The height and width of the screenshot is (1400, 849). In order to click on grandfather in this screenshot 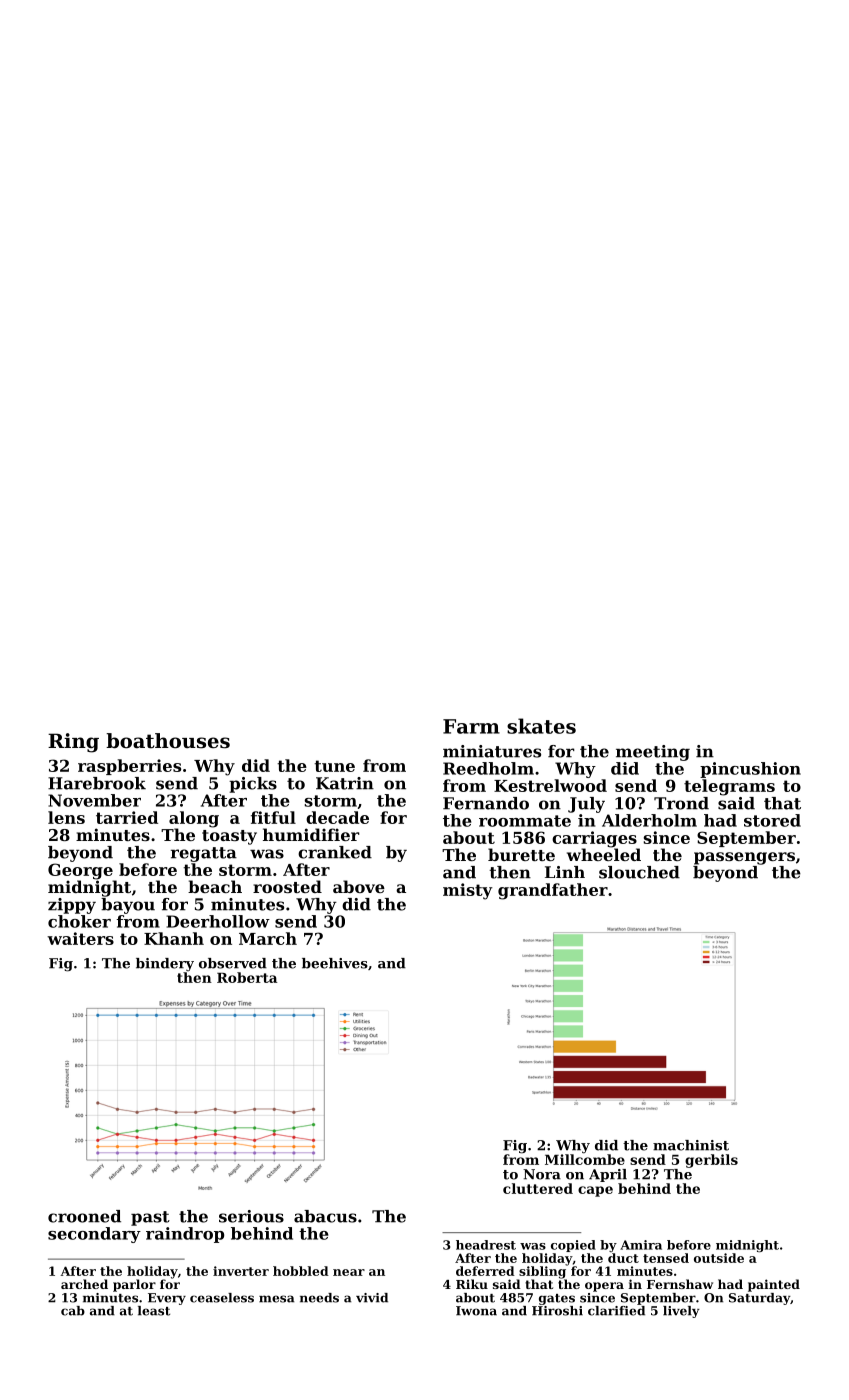, I will do `click(553, 891)`.
